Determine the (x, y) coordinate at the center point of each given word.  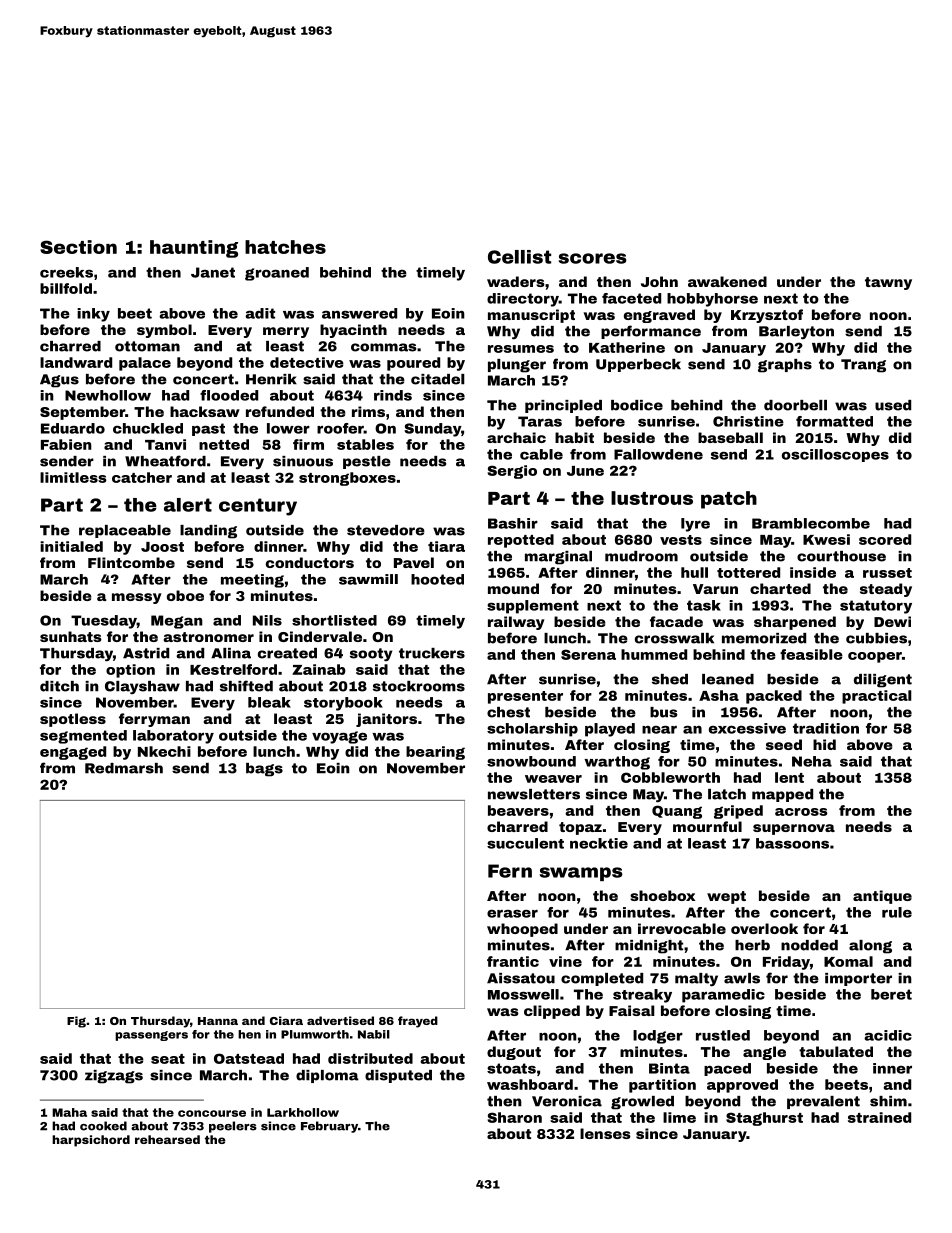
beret (891, 994)
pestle (367, 462)
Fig (76, 1022)
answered (359, 313)
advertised (340, 1020)
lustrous (652, 498)
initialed (71, 546)
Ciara (286, 1020)
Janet (213, 272)
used (893, 405)
